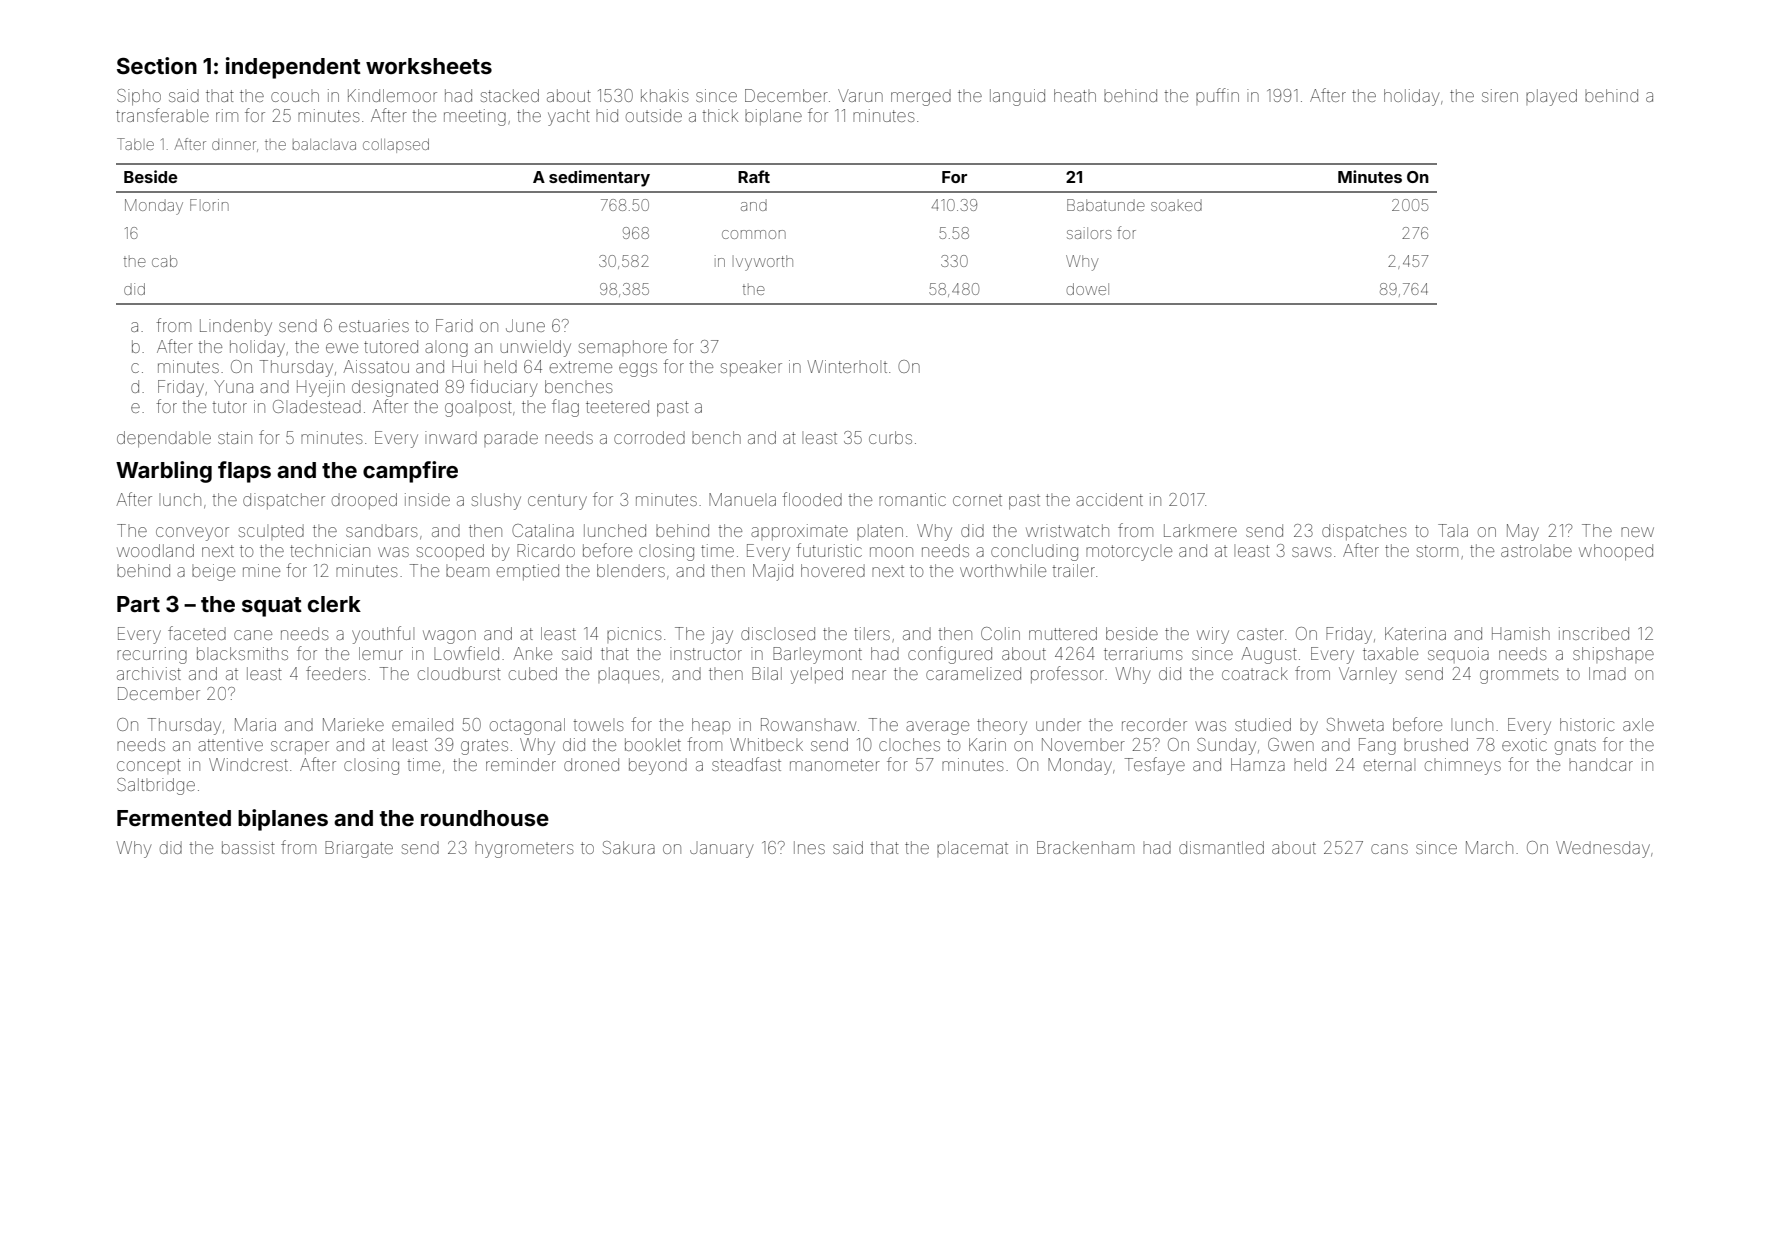 The height and width of the screenshot is (1253, 1771). Describe the element at coordinates (284, 501) in the screenshot. I see `dispatcher` at that location.
